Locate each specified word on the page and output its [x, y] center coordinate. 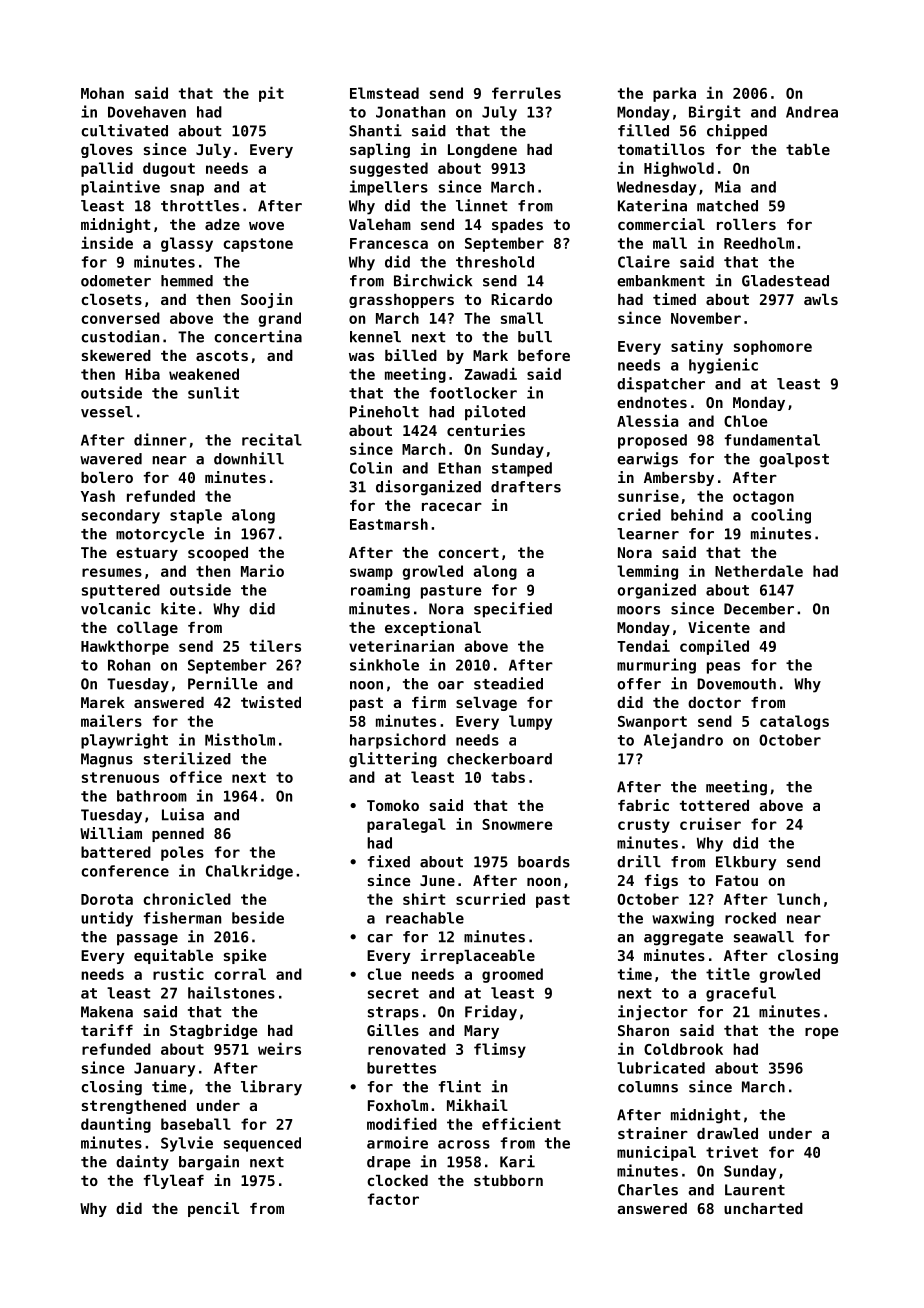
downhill [249, 458]
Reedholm [759, 243]
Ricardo [521, 299]
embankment [661, 281]
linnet [481, 205]
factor [393, 1199]
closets [111, 299]
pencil [213, 1209]
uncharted [763, 1208]
